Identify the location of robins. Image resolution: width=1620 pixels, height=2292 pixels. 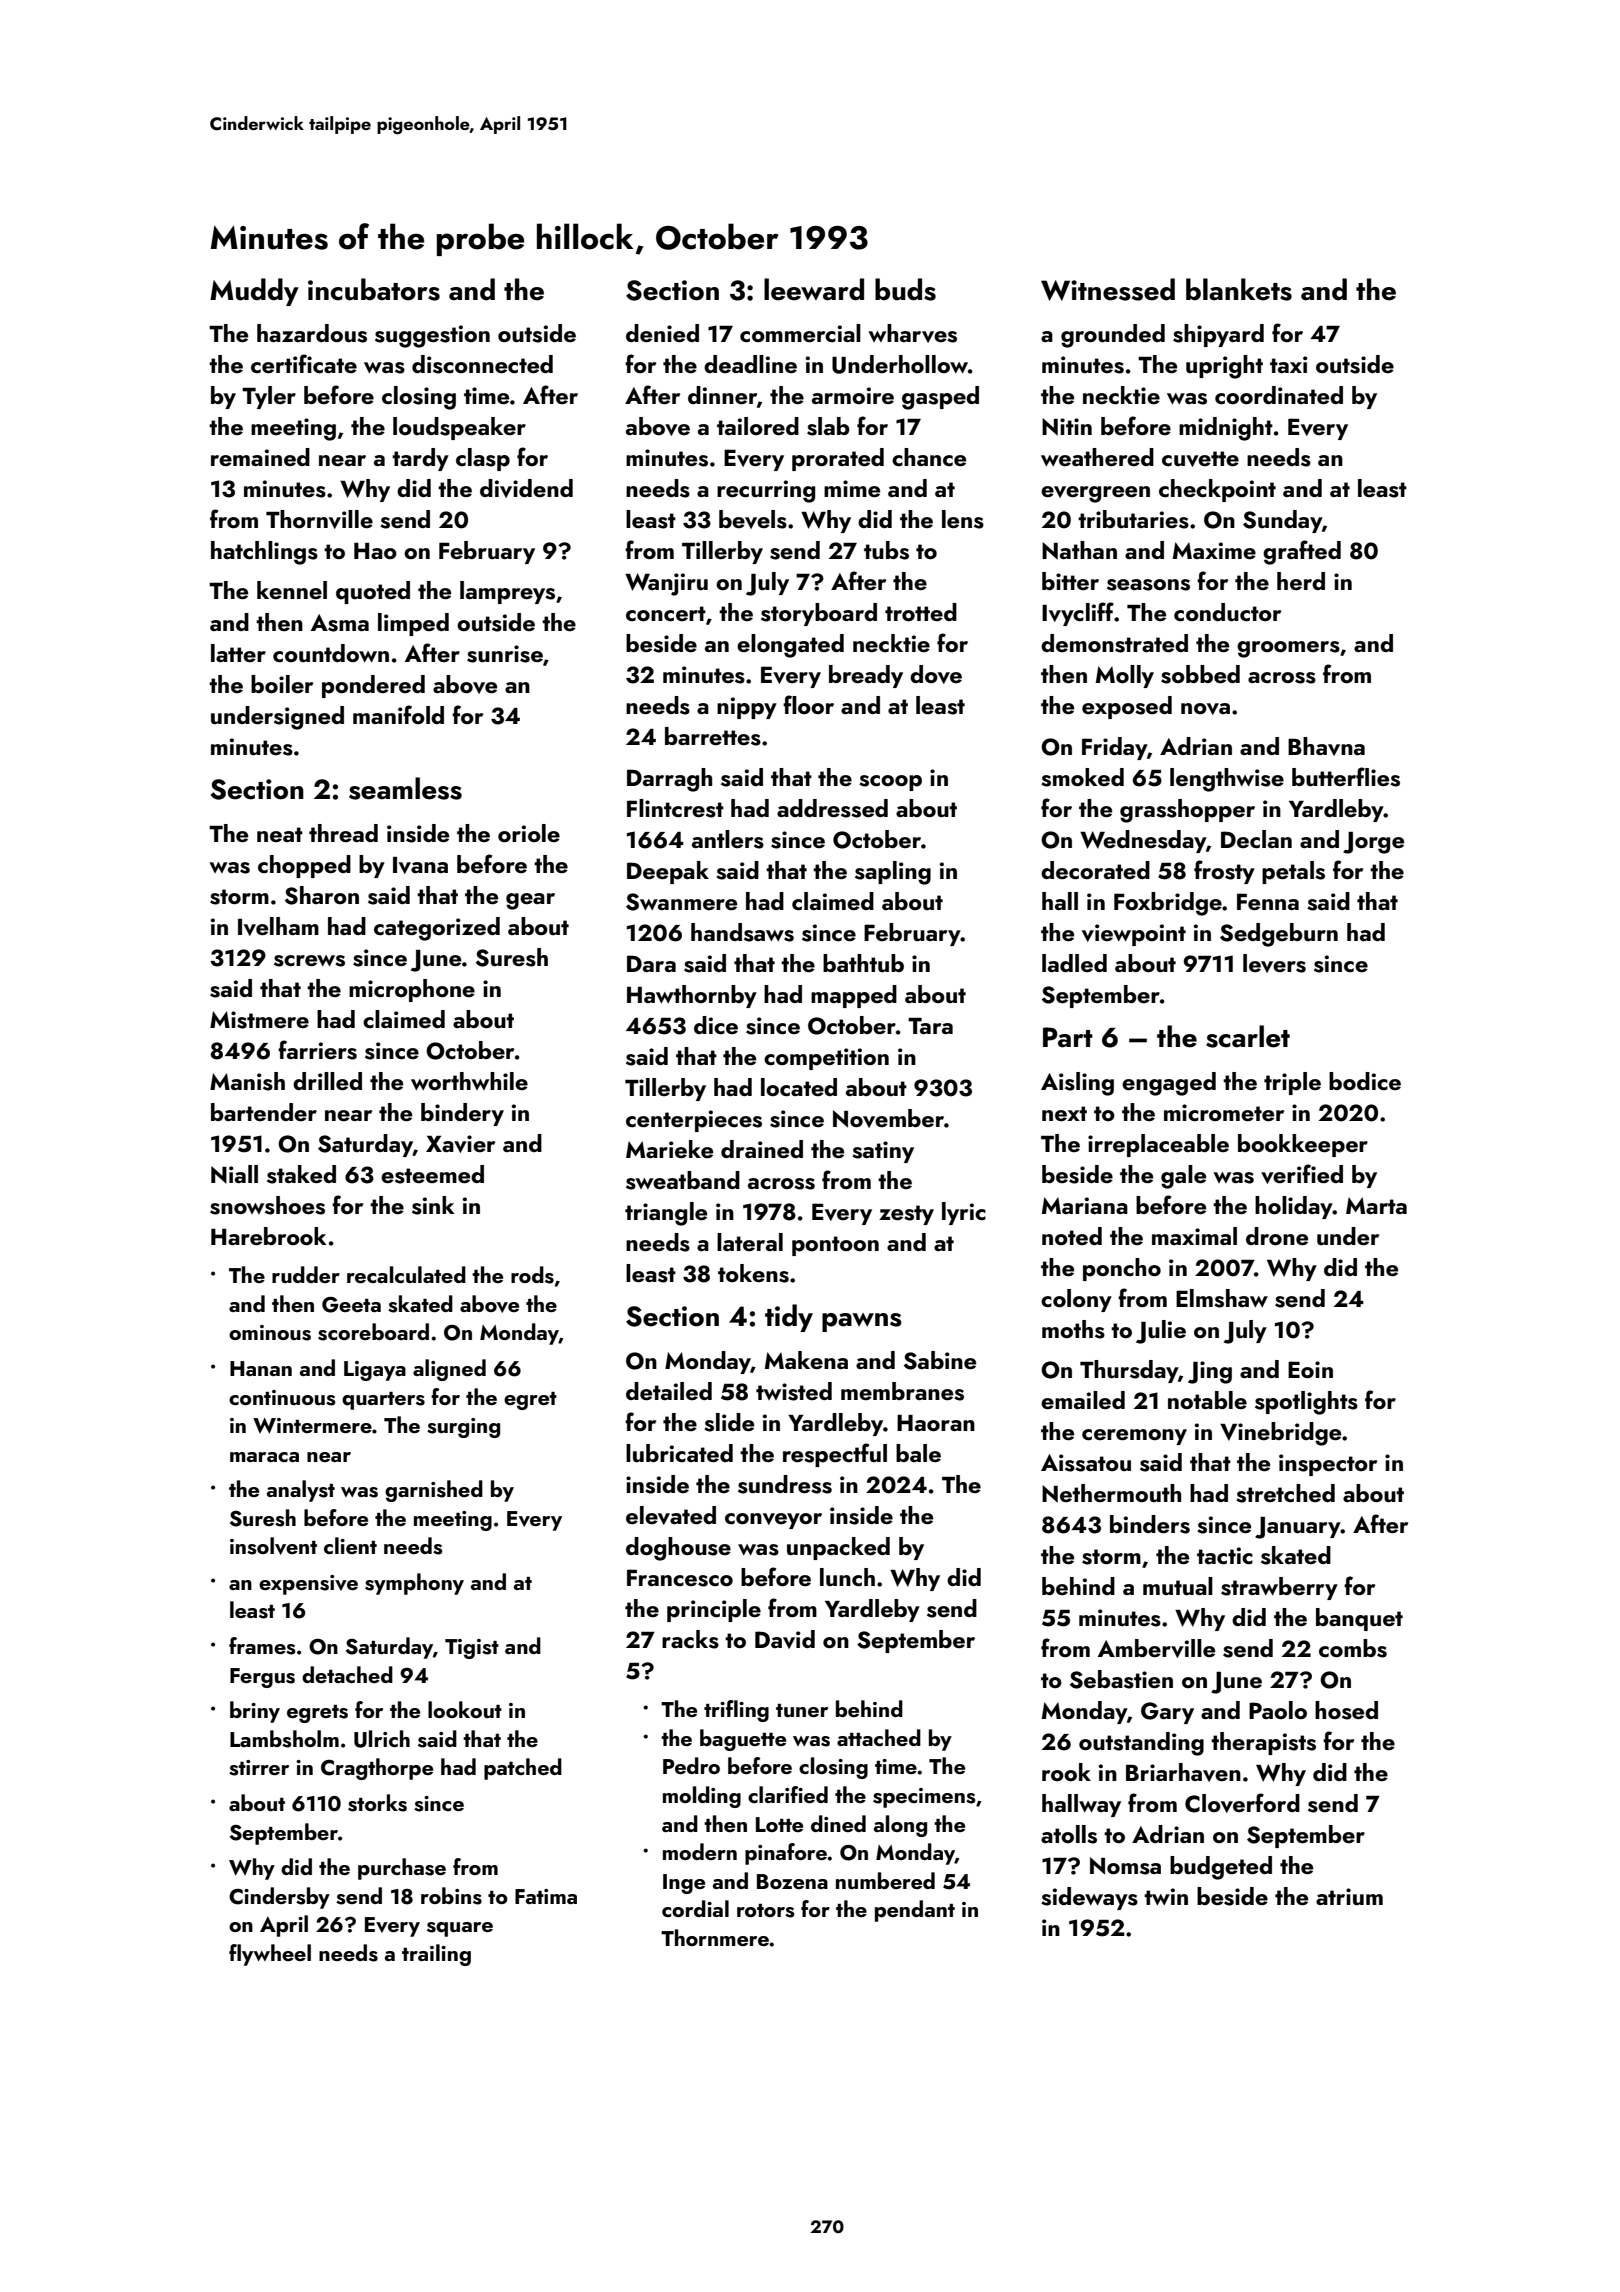
(451, 1896).
